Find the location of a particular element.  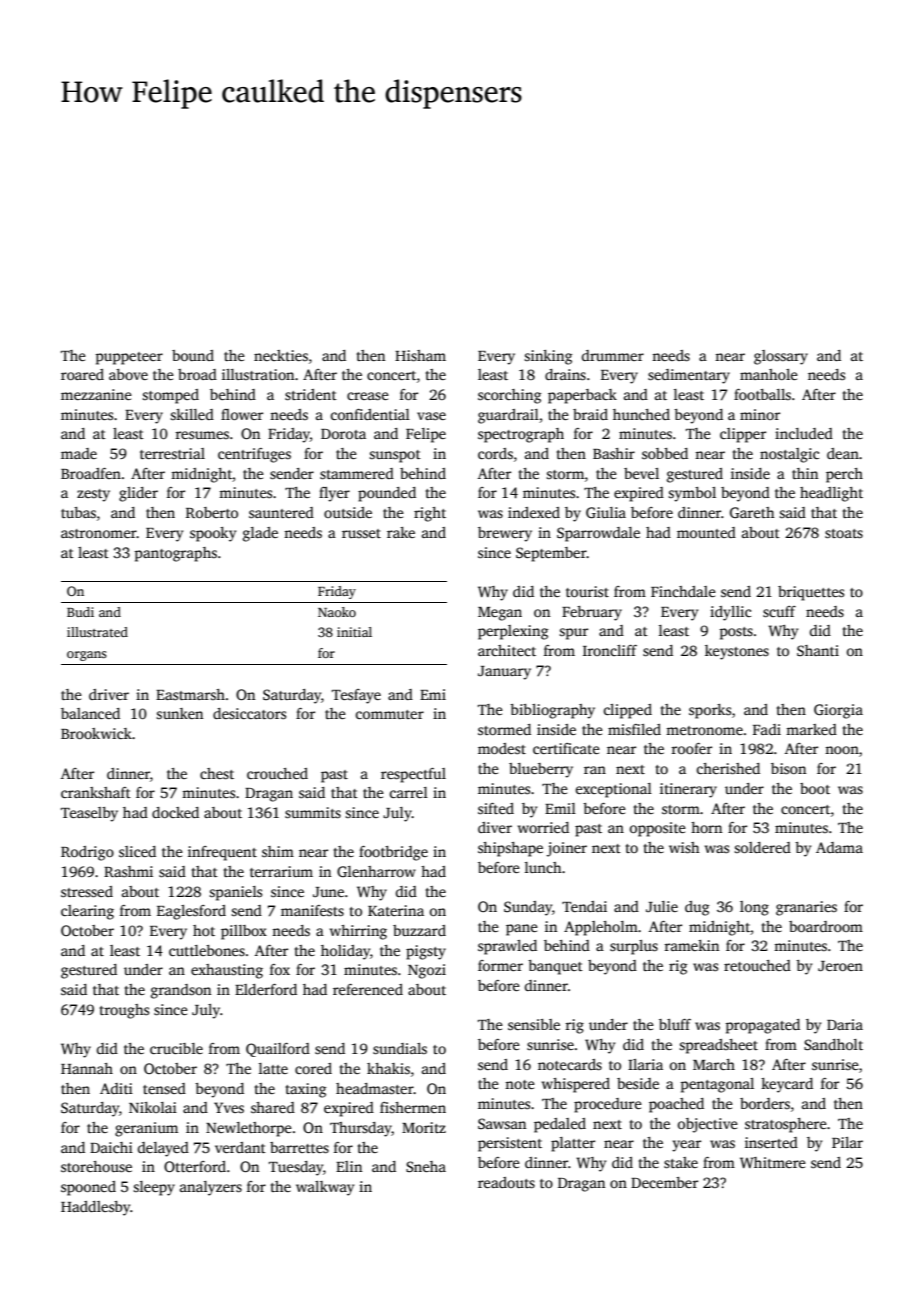

puppeteer is located at coordinates (129, 358).
